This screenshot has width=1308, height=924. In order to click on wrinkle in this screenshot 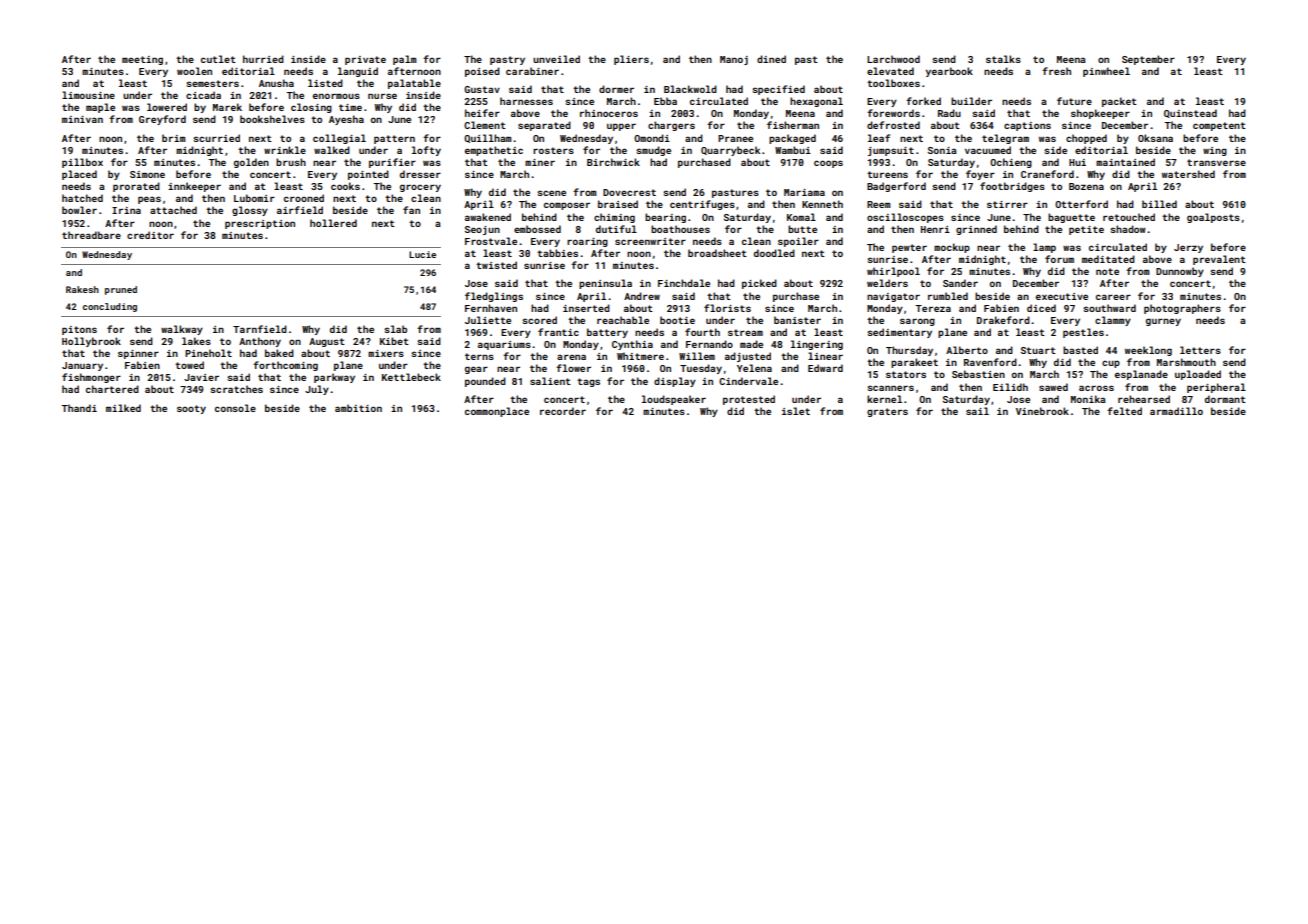, I will do `click(285, 150)`.
